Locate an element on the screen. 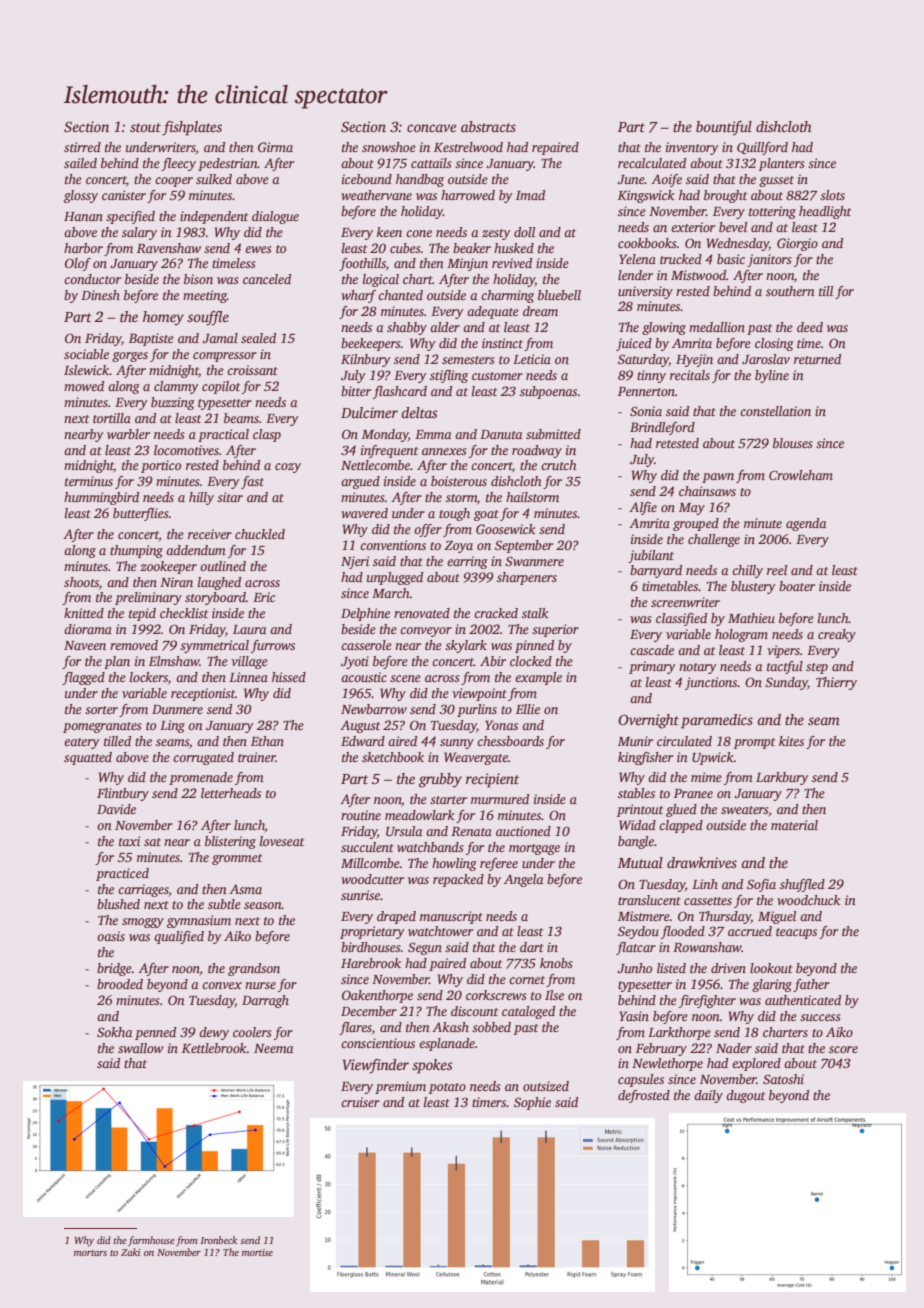  defrosted is located at coordinates (644, 1096).
